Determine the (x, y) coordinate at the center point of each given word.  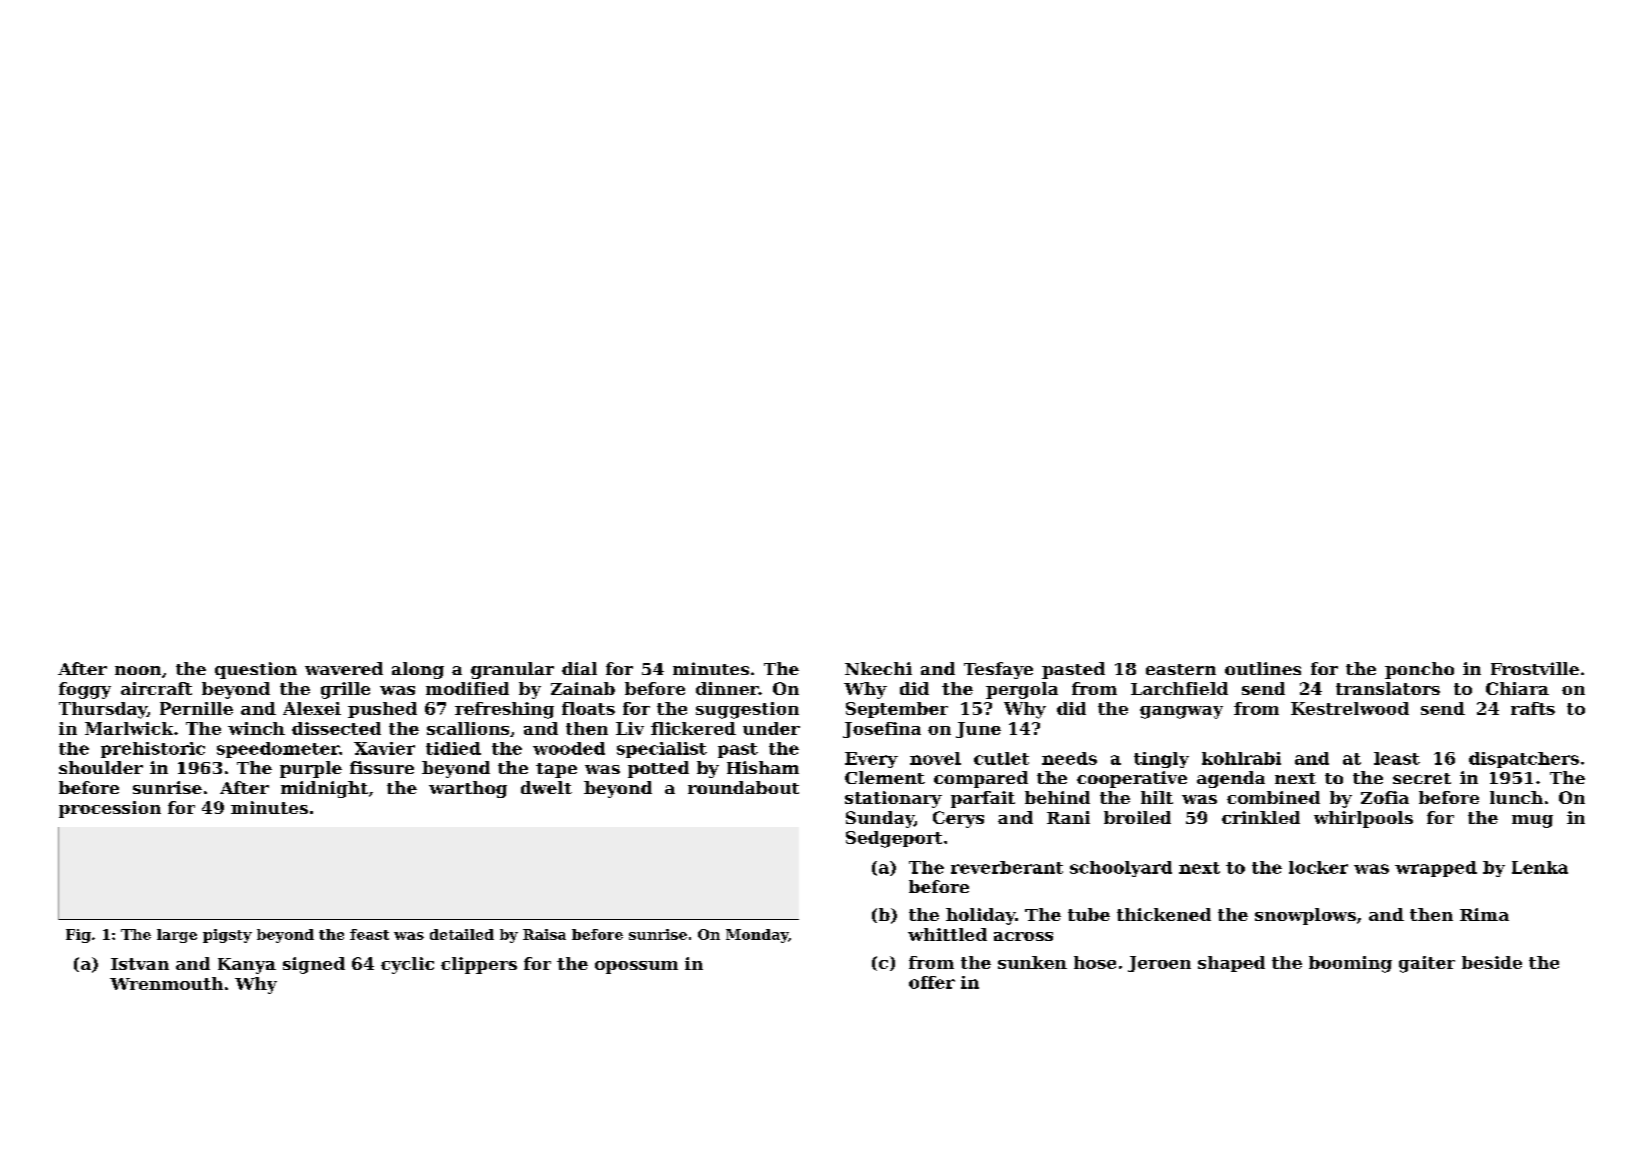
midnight (324, 789)
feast (369, 934)
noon (138, 670)
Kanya (247, 966)
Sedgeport (894, 839)
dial (579, 668)
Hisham (763, 767)
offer (932, 982)
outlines (1263, 668)
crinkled (1261, 817)
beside (1492, 962)
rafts (1533, 708)
